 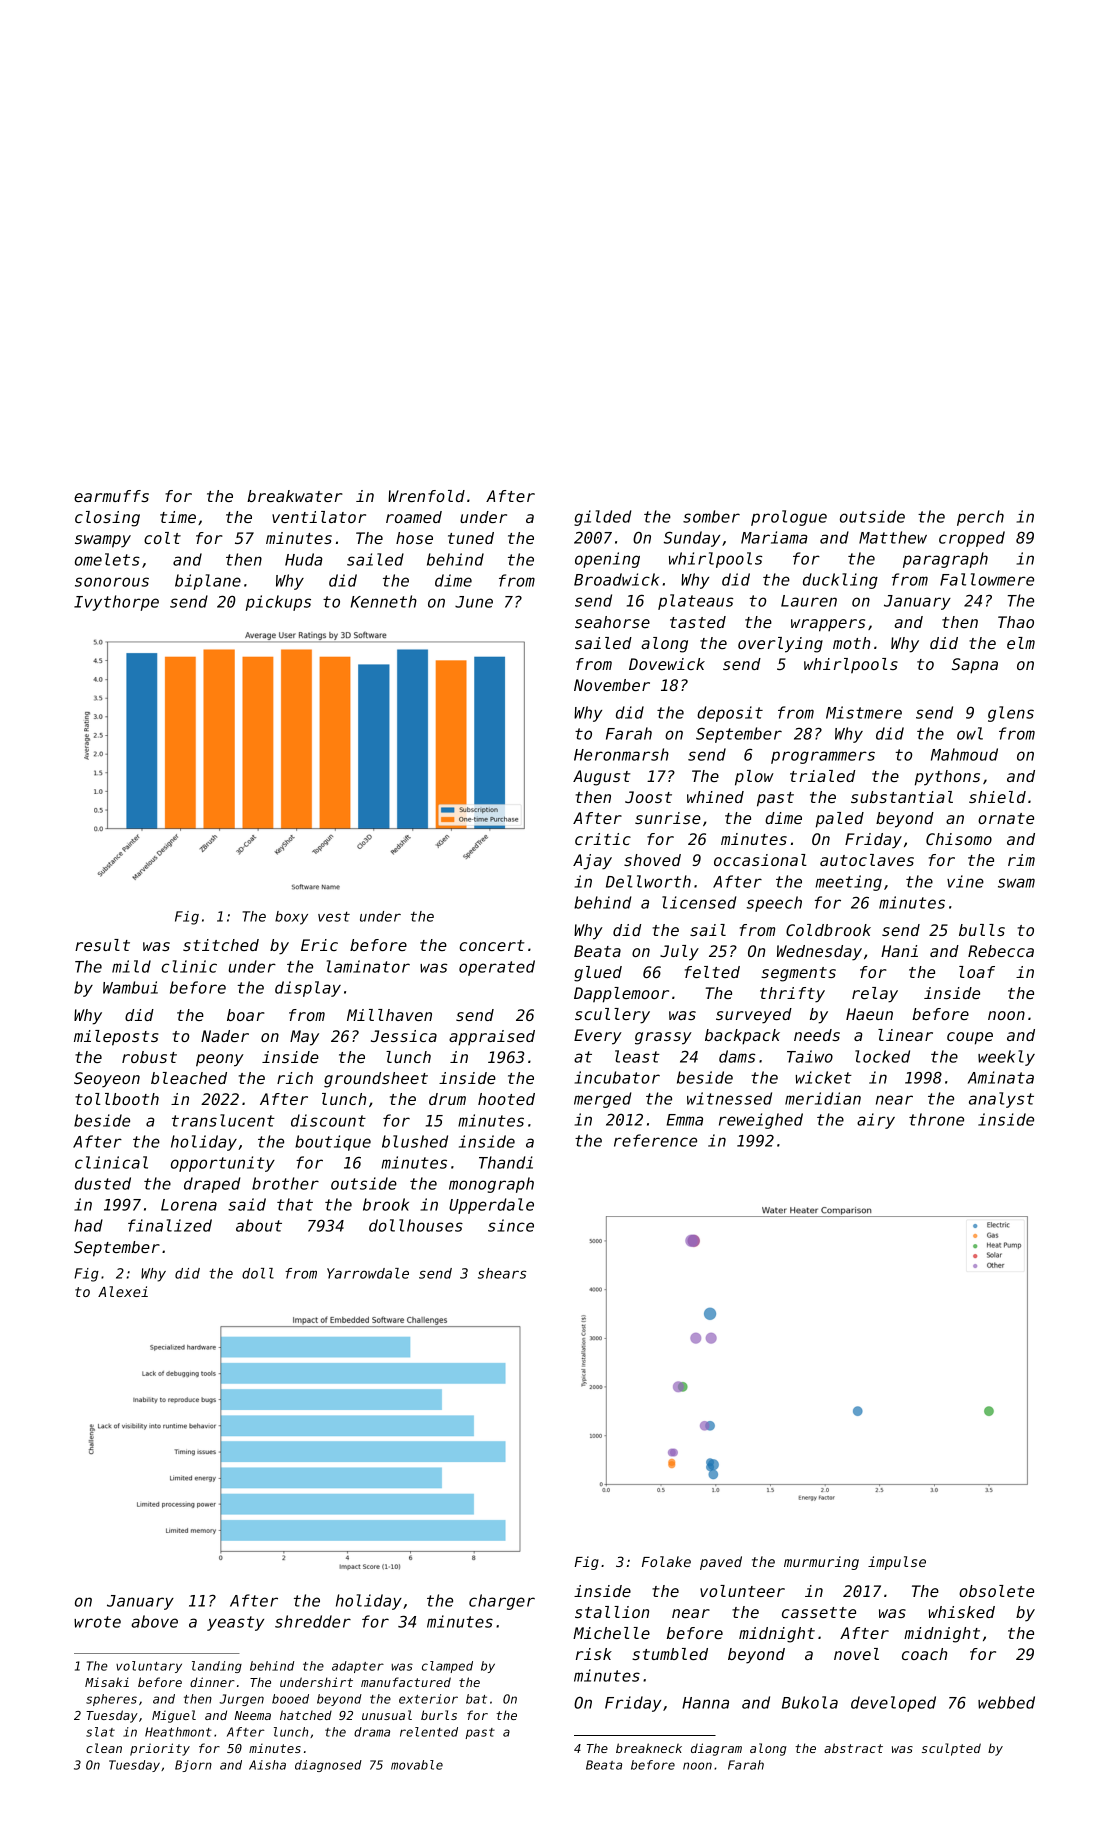 I want to click on boxy, so click(x=291, y=918).
